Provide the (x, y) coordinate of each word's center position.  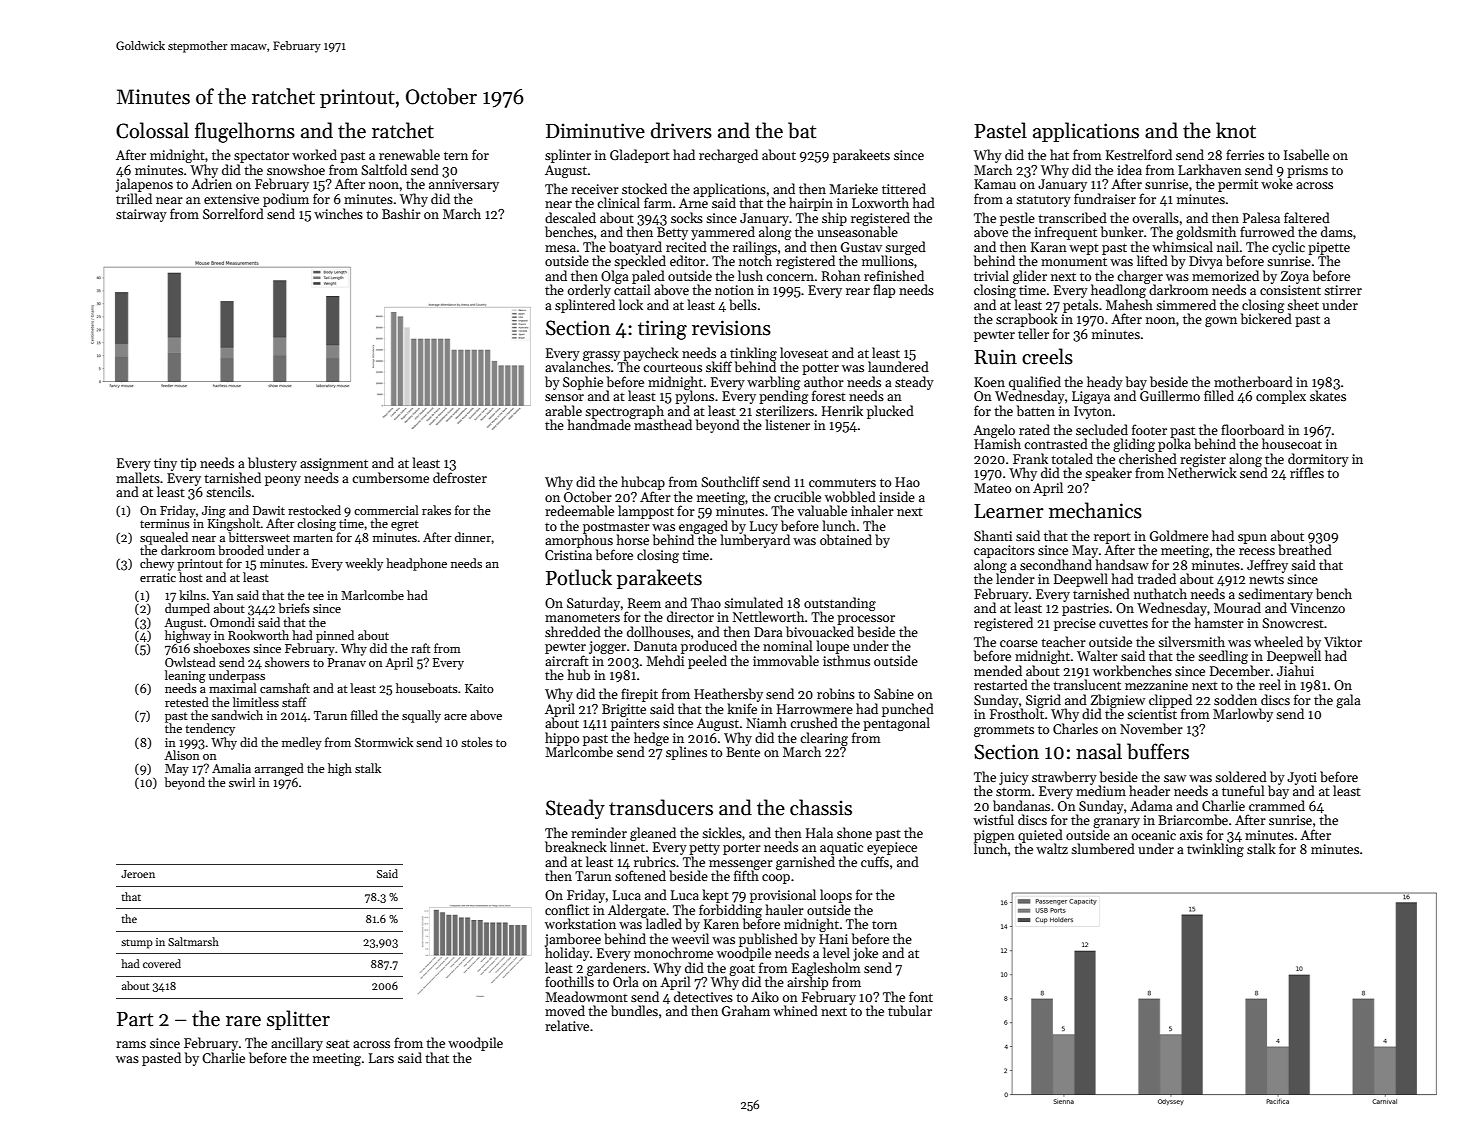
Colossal (152, 130)
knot (1236, 130)
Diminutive (595, 131)
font (921, 996)
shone (854, 832)
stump (137, 944)
